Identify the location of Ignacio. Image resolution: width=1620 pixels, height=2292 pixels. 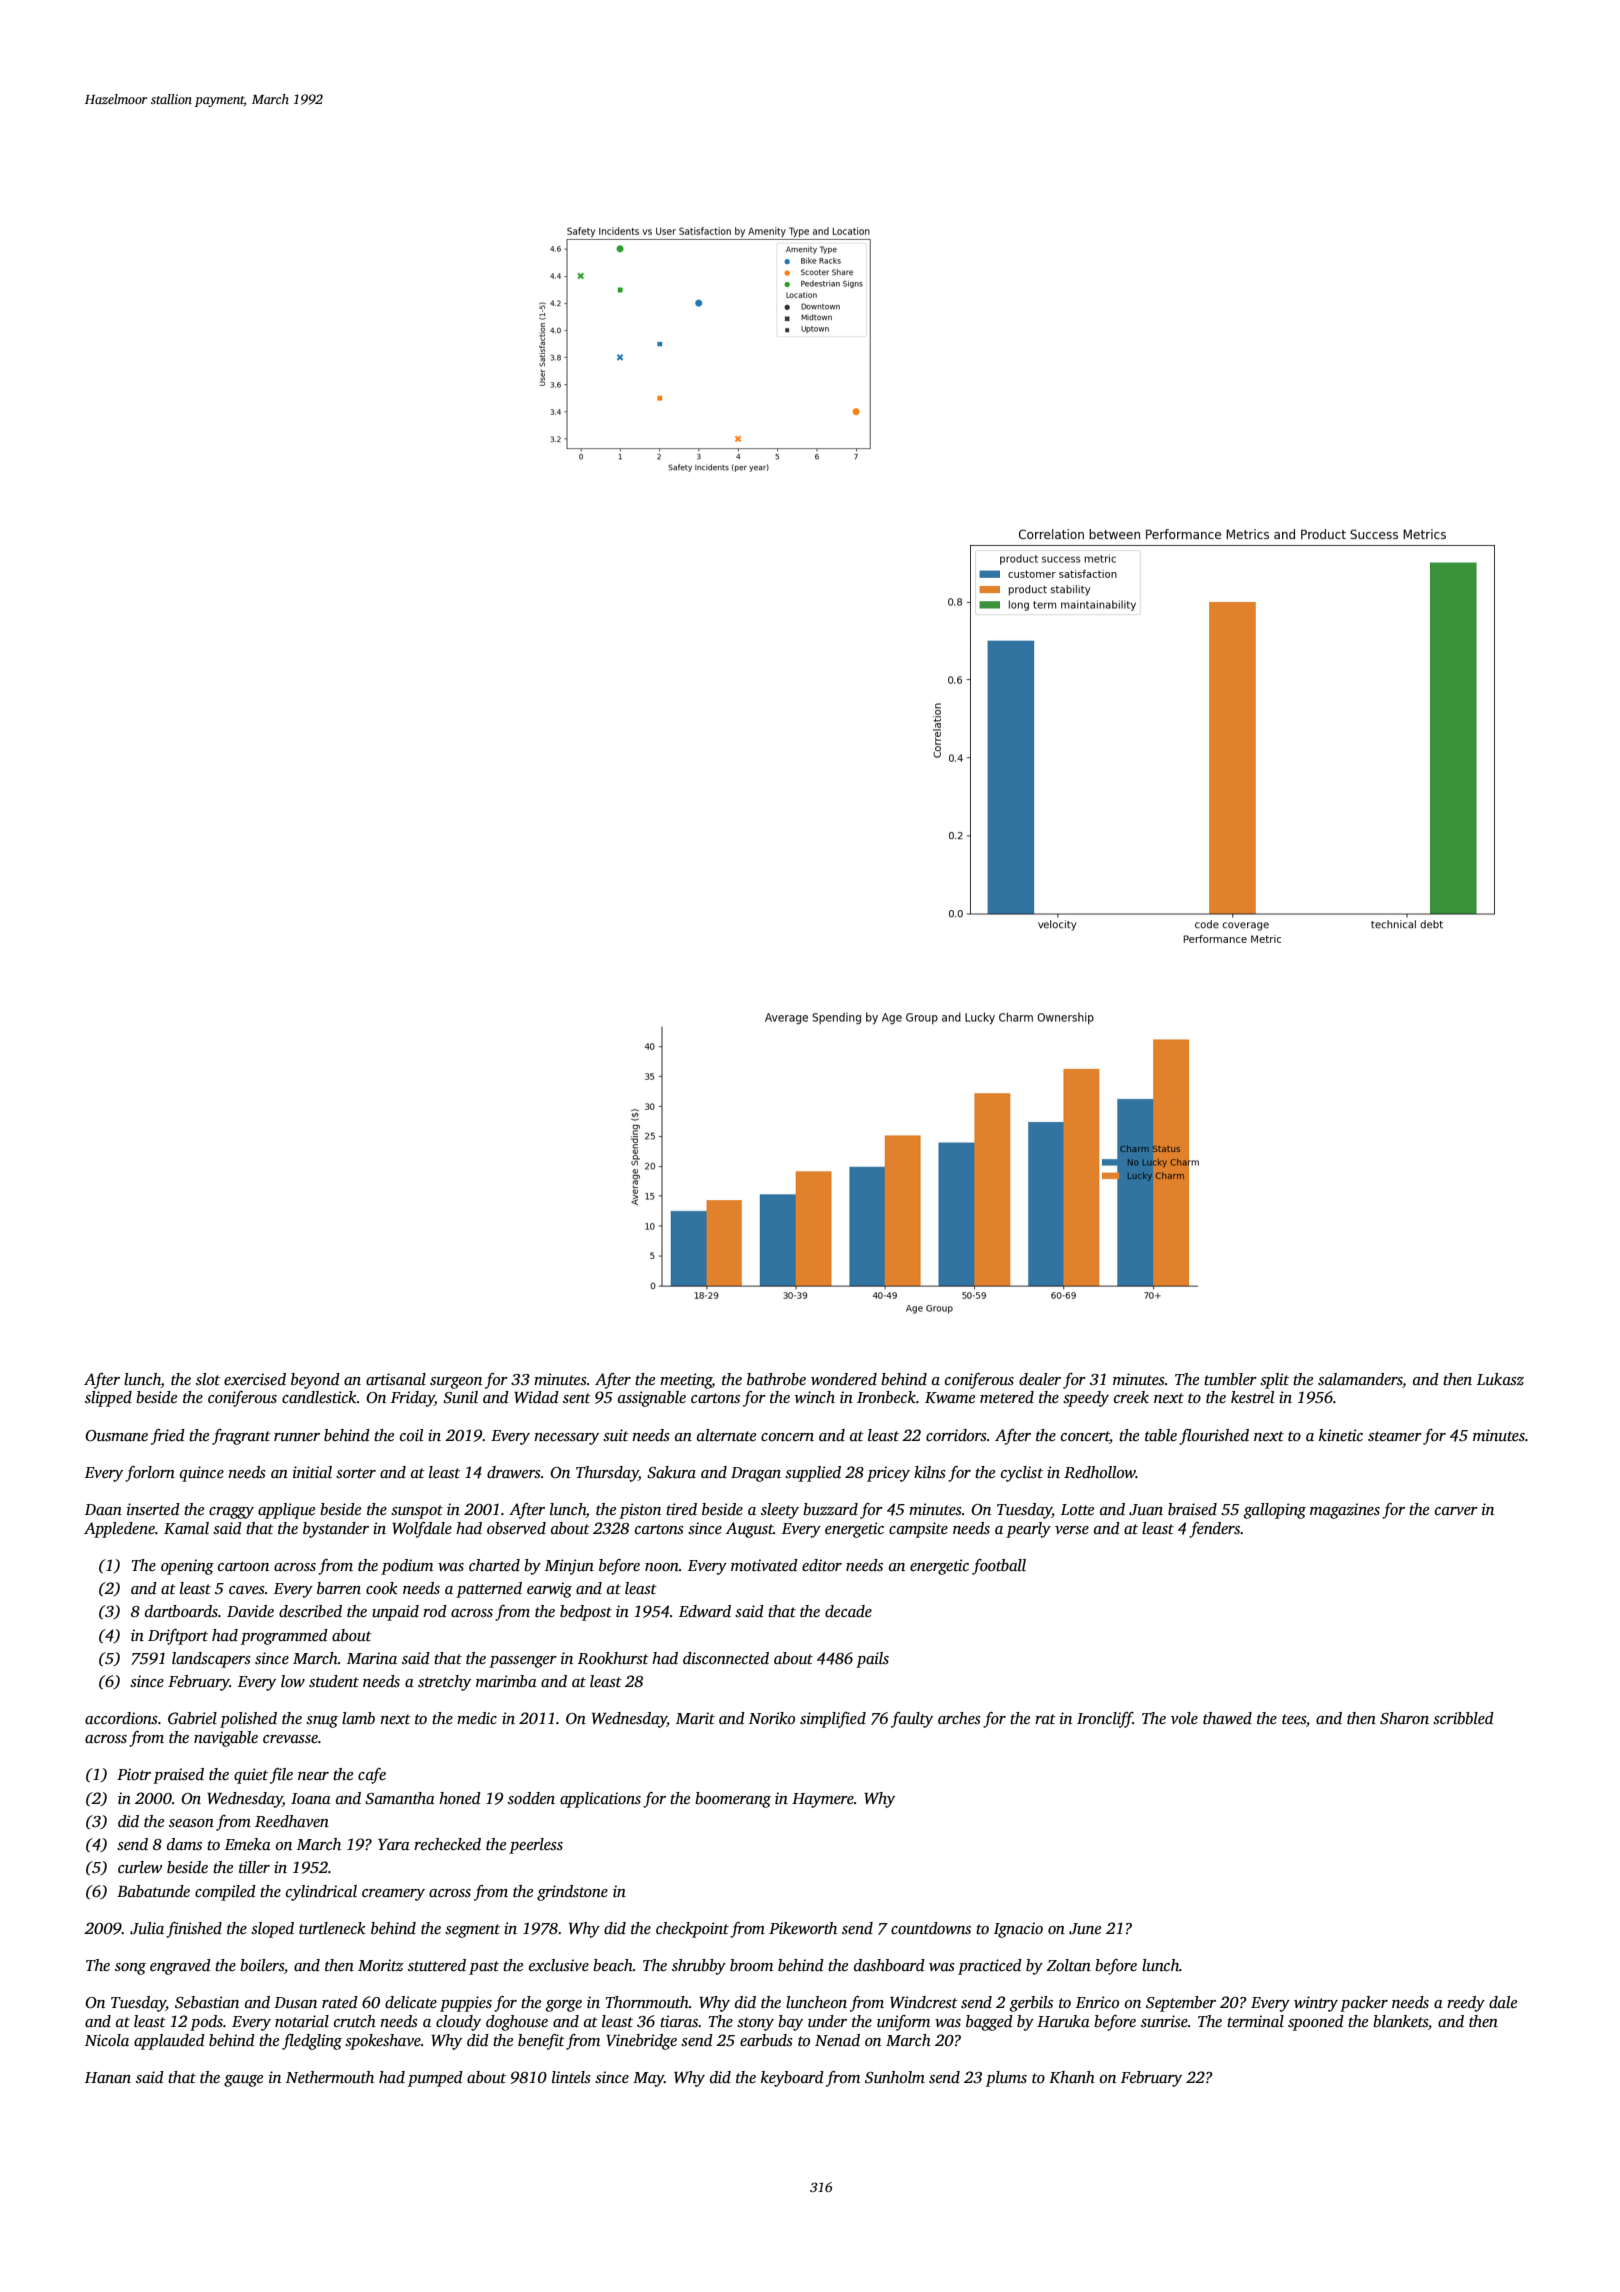
(1018, 1930).
